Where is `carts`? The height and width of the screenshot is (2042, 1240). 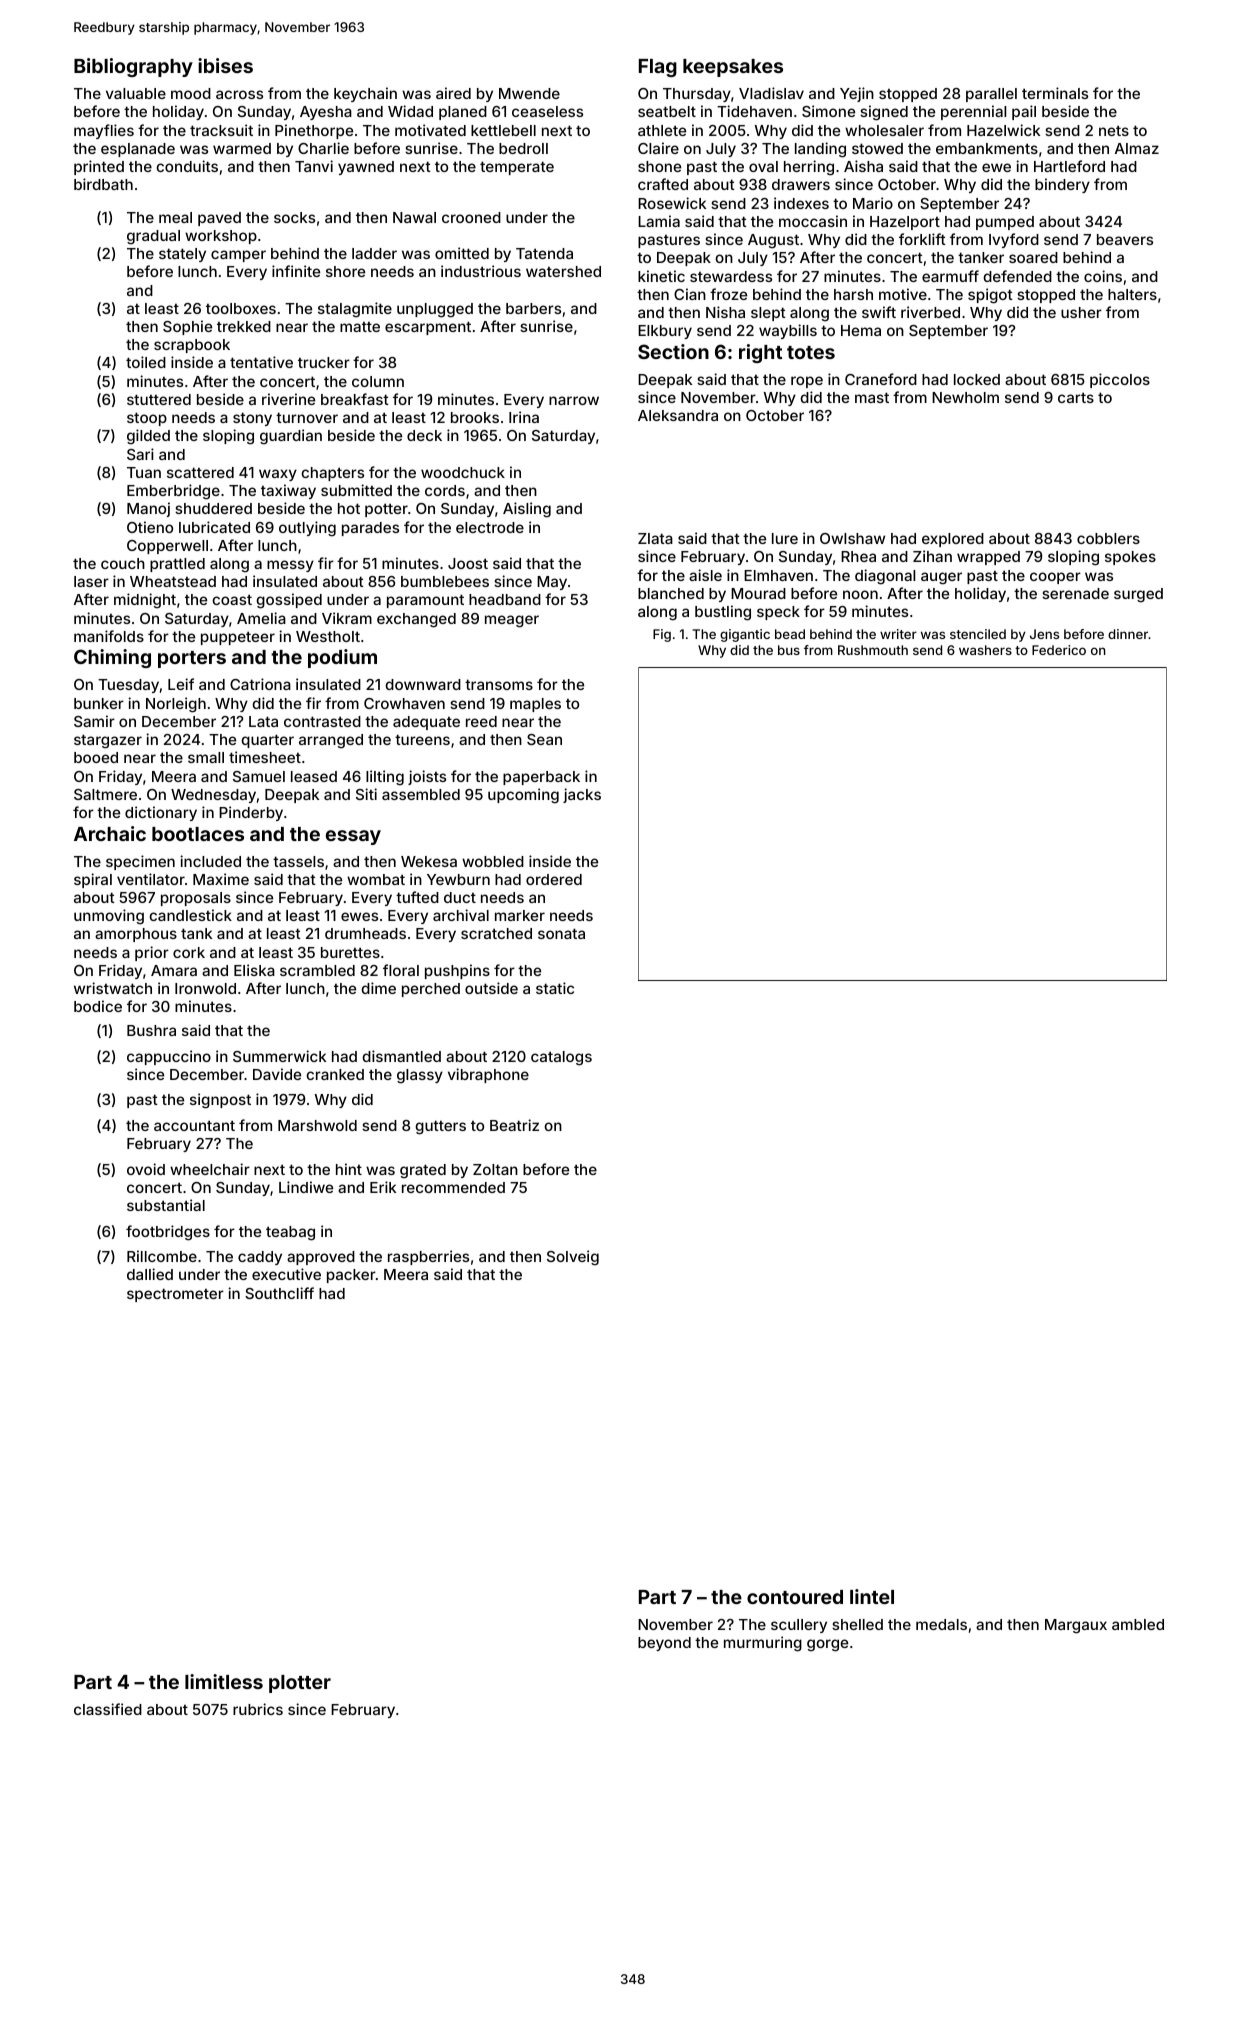 carts is located at coordinates (1076, 397).
